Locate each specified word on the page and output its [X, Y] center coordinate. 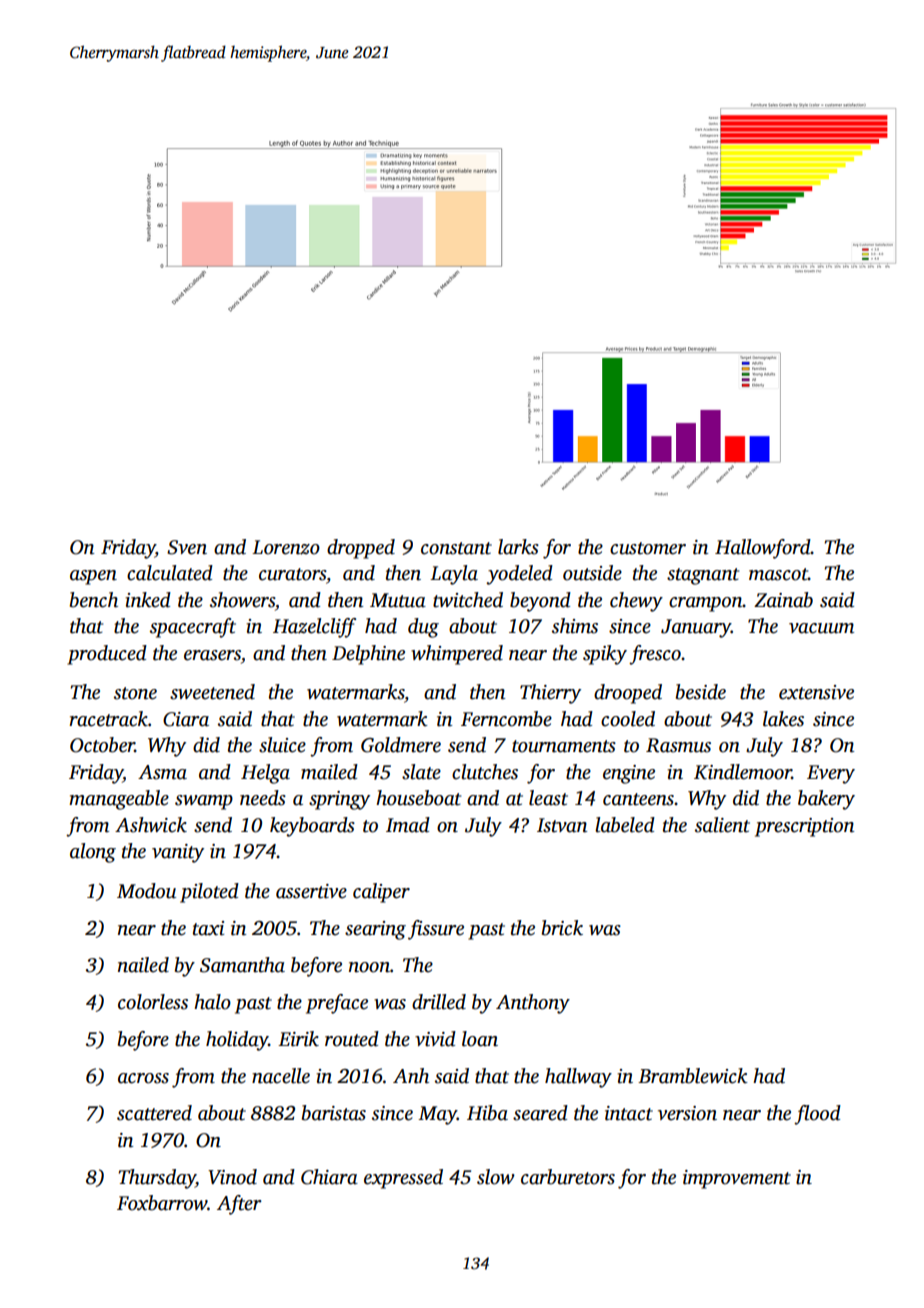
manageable [119, 800]
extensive [816, 692]
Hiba [487, 1113]
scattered [154, 1113]
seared [540, 1113]
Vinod [232, 1177]
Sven [187, 547]
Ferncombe [506, 719]
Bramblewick [693, 1076]
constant [456, 548]
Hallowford [763, 549]
